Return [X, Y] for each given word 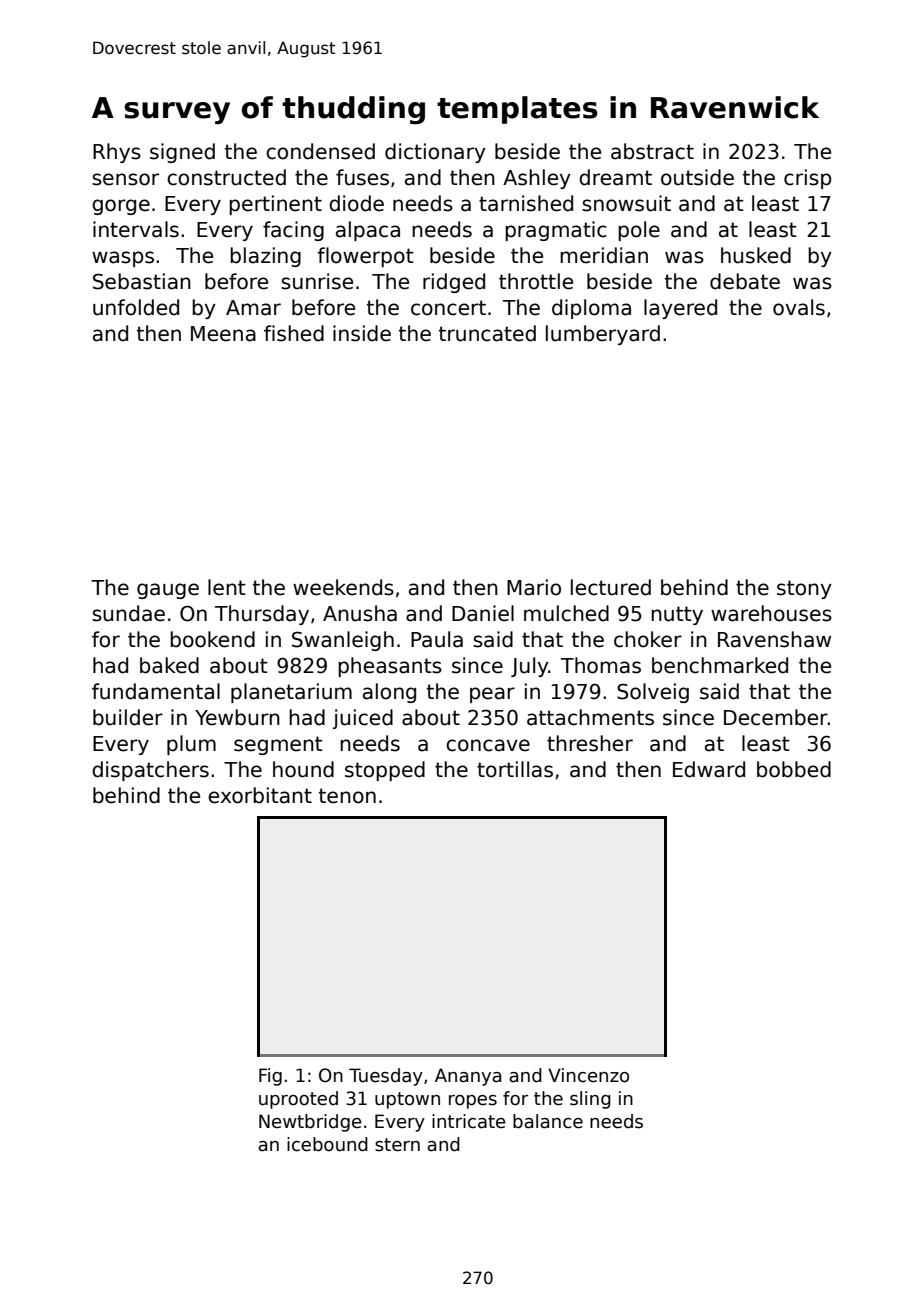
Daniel [483, 613]
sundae [128, 613]
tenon [347, 796]
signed [182, 153]
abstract [652, 151]
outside [697, 177]
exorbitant [260, 795]
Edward [709, 769]
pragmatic [556, 231]
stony [804, 589]
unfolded [136, 307]
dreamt [615, 177]
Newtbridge [310, 1123]
